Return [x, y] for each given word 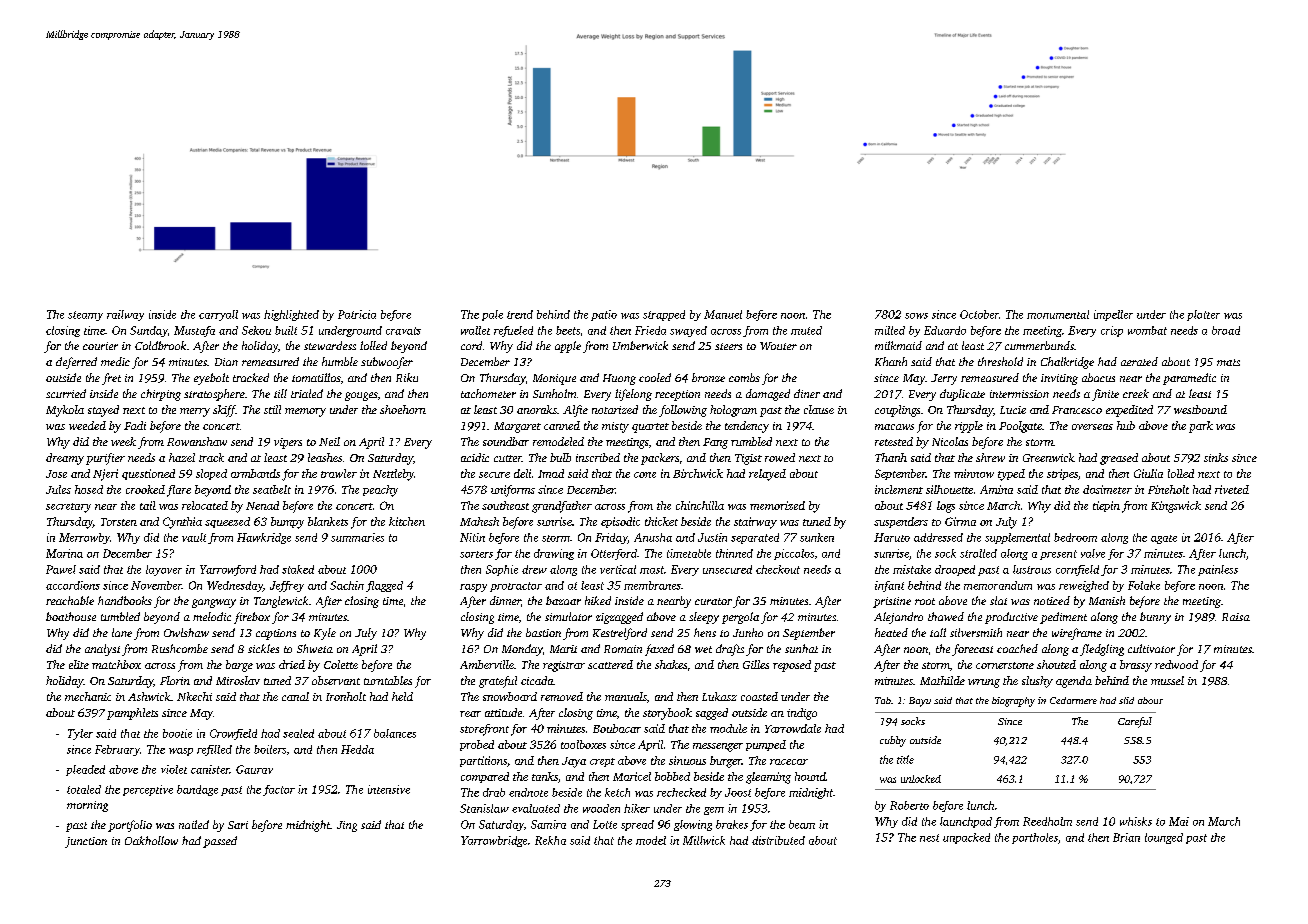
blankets [328, 521]
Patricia [357, 314]
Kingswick [1176, 507]
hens [705, 632]
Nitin [472, 537]
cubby [893, 741]
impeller [1113, 315]
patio [604, 315]
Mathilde [942, 680]
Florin [175, 680]
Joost [738, 792]
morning [87, 806]
